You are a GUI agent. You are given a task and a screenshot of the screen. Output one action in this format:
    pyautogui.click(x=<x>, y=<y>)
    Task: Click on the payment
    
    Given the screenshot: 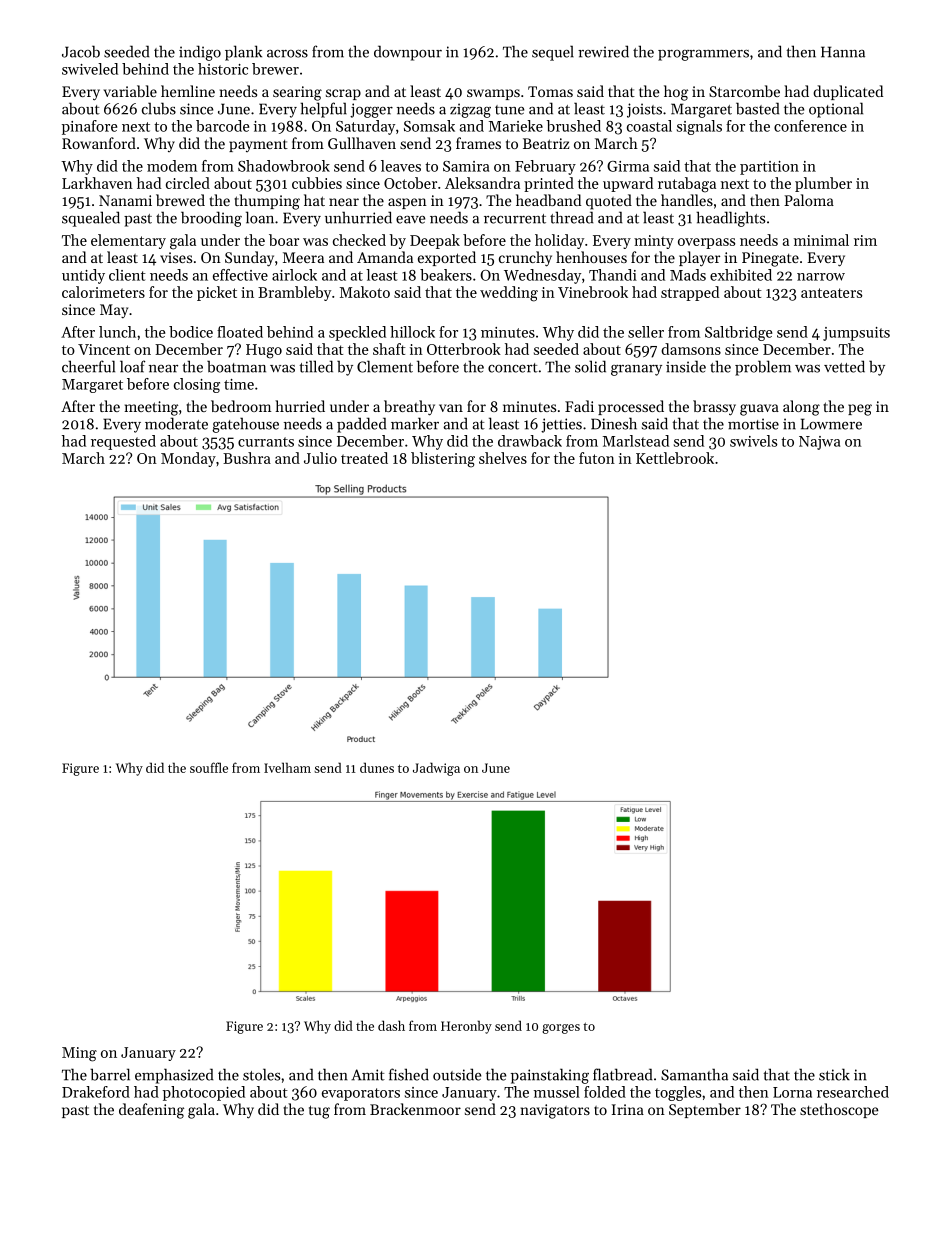 What is the action you would take?
    pyautogui.click(x=258, y=146)
